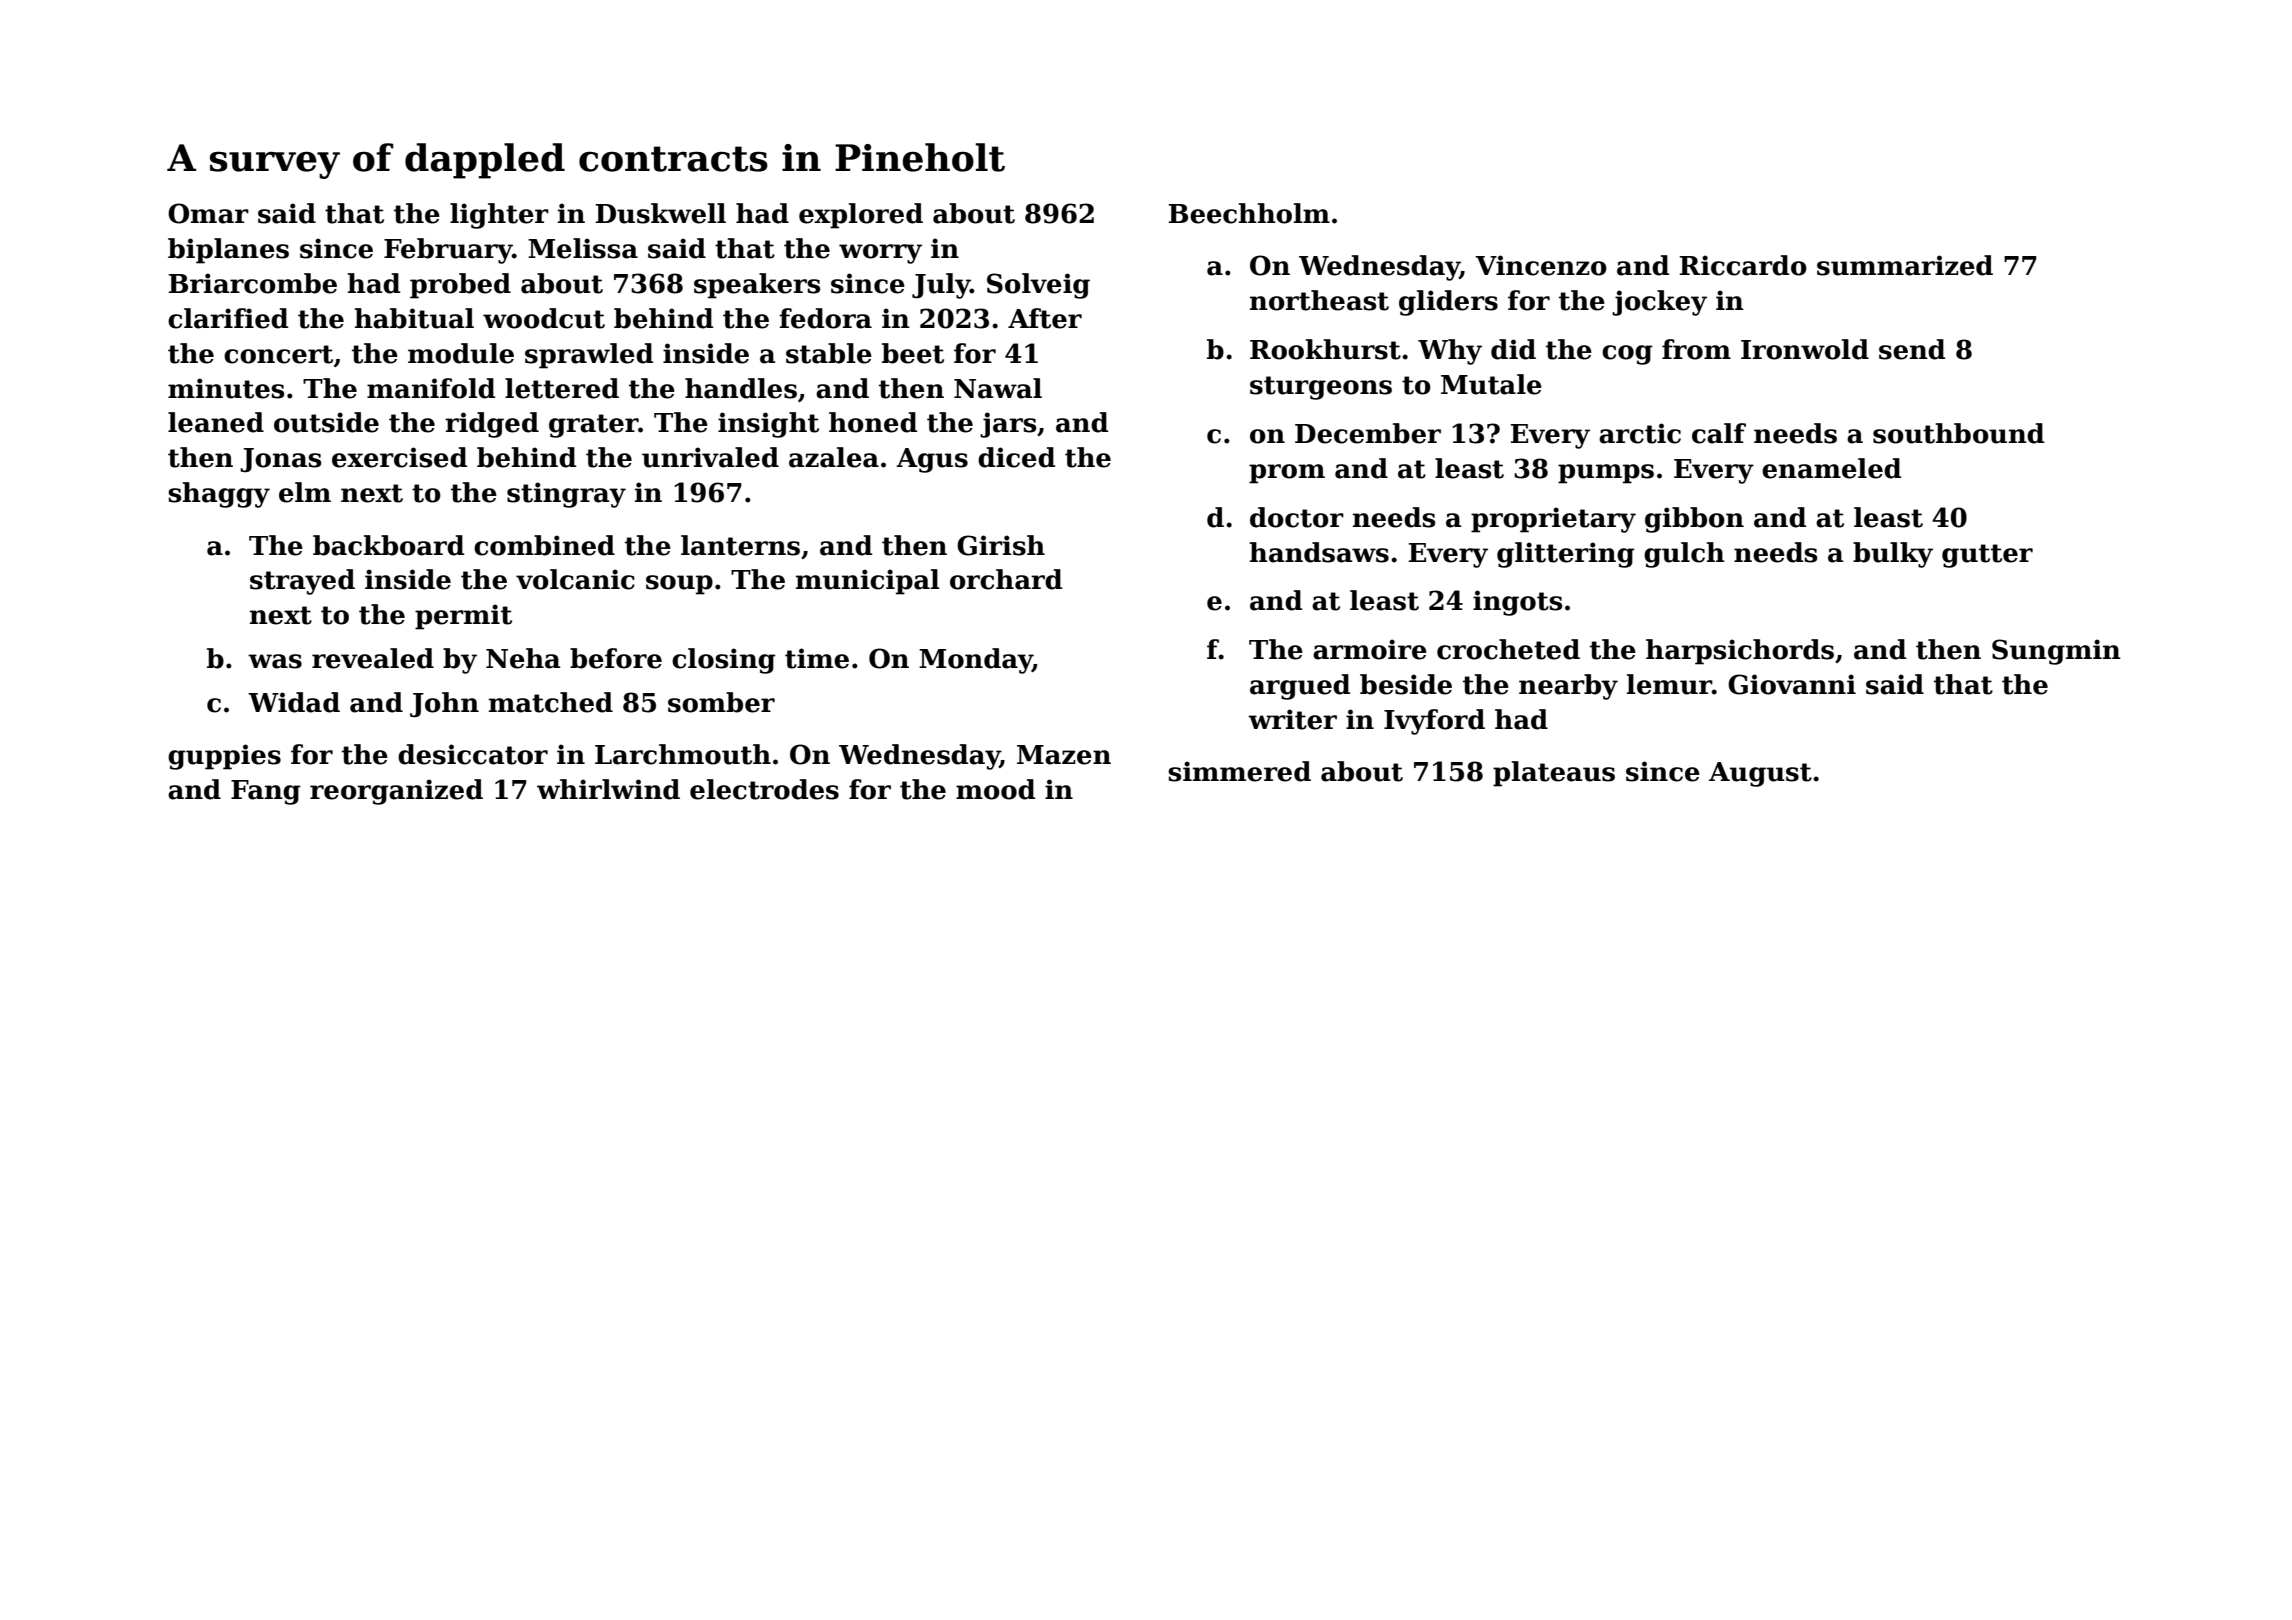  Describe the element at coordinates (861, 216) in the document. I see `explored` at that location.
